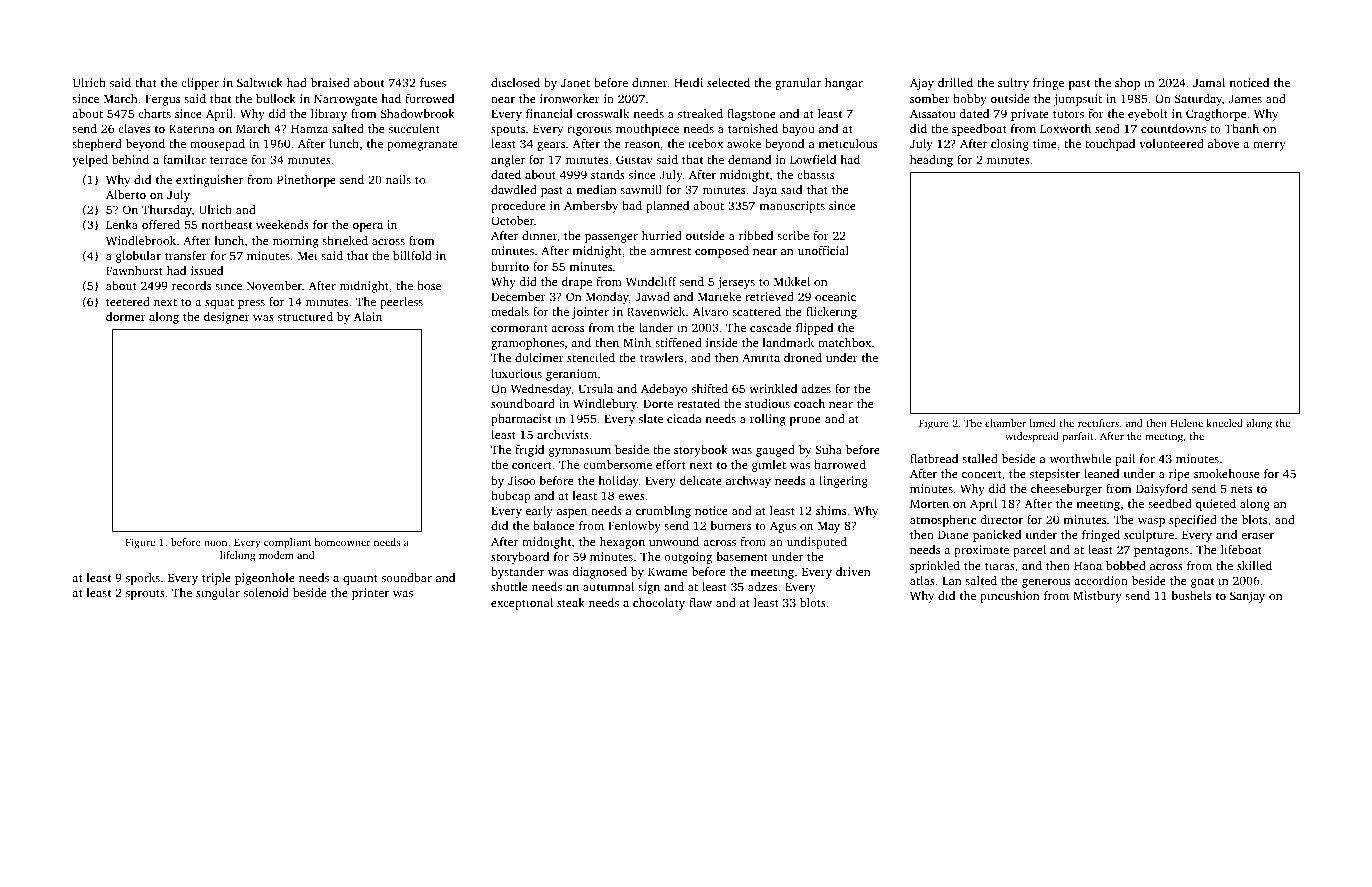  What do you see at coordinates (134, 270) in the screenshot?
I see `Fawnhurst` at bounding box center [134, 270].
